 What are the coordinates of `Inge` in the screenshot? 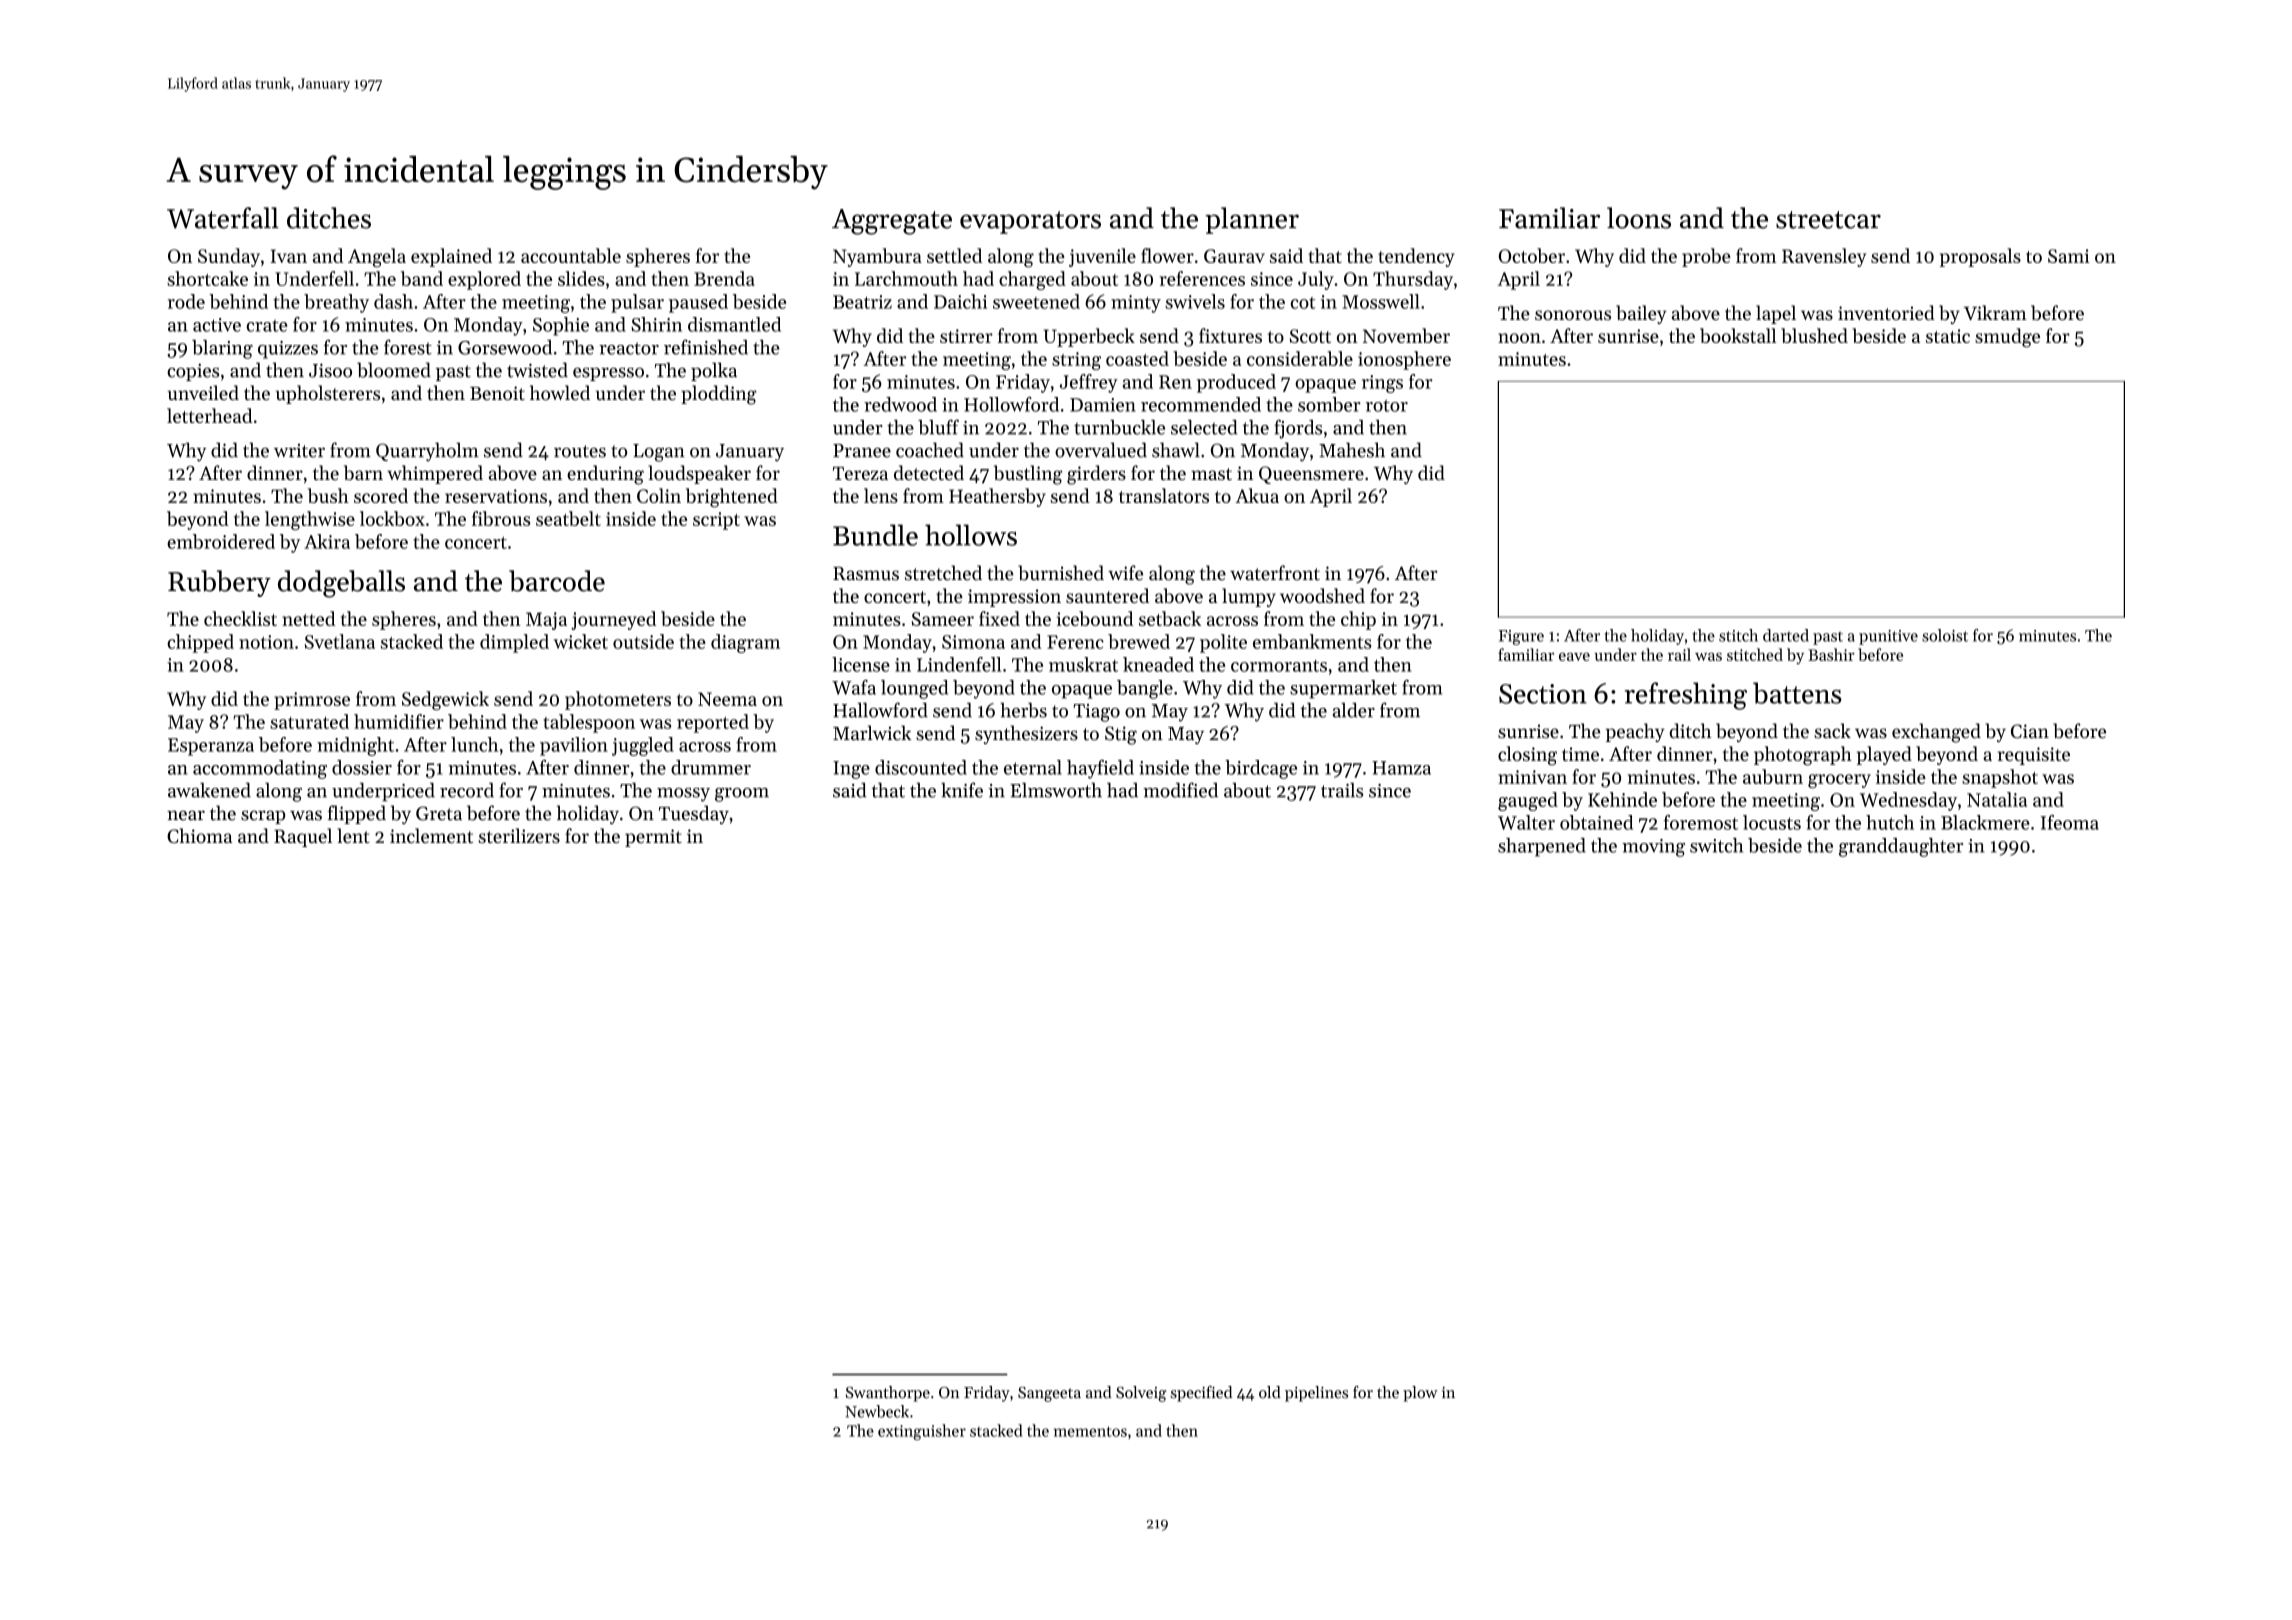 It's located at (851, 770).
